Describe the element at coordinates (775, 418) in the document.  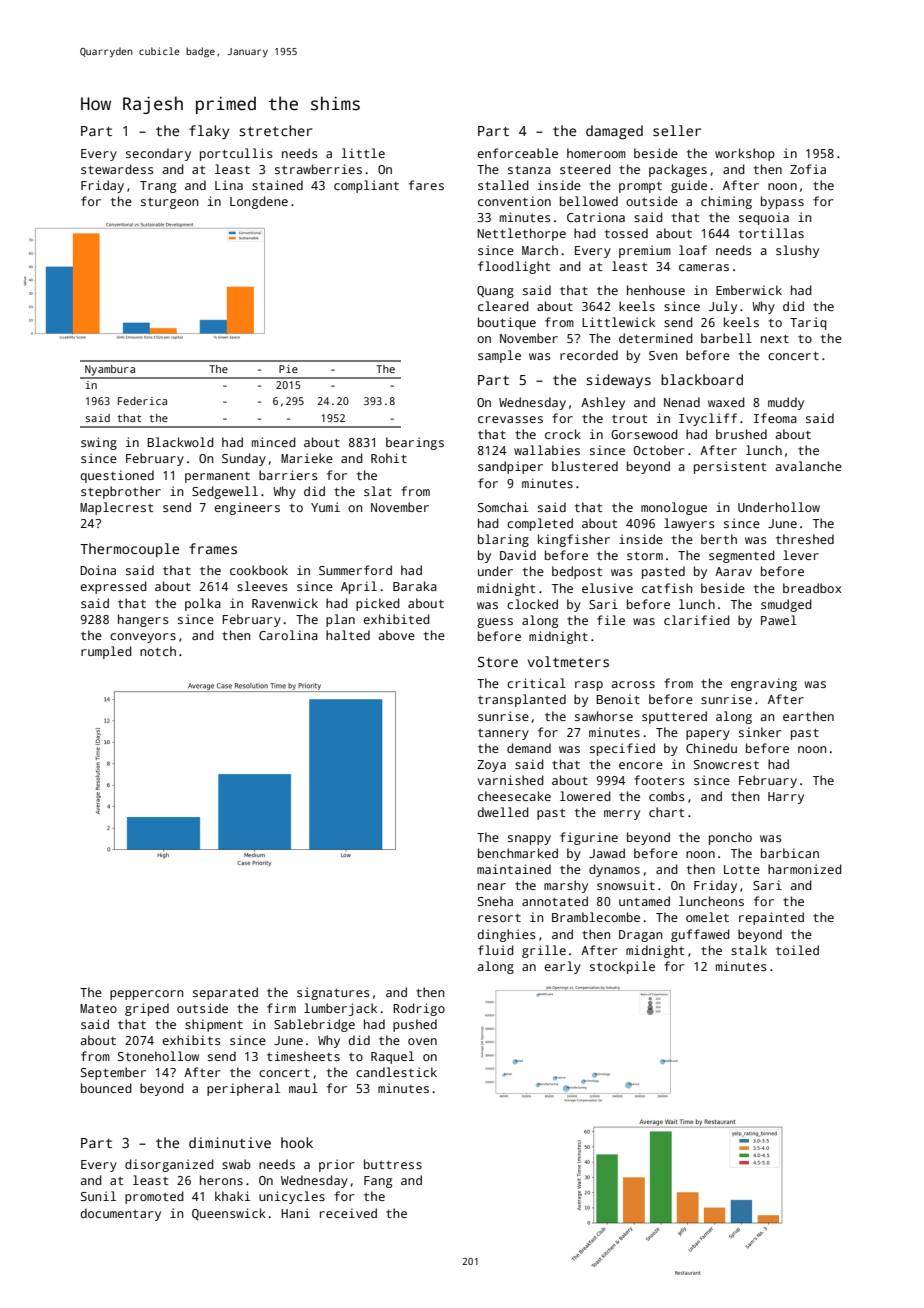
I see `Ifeoma` at that location.
